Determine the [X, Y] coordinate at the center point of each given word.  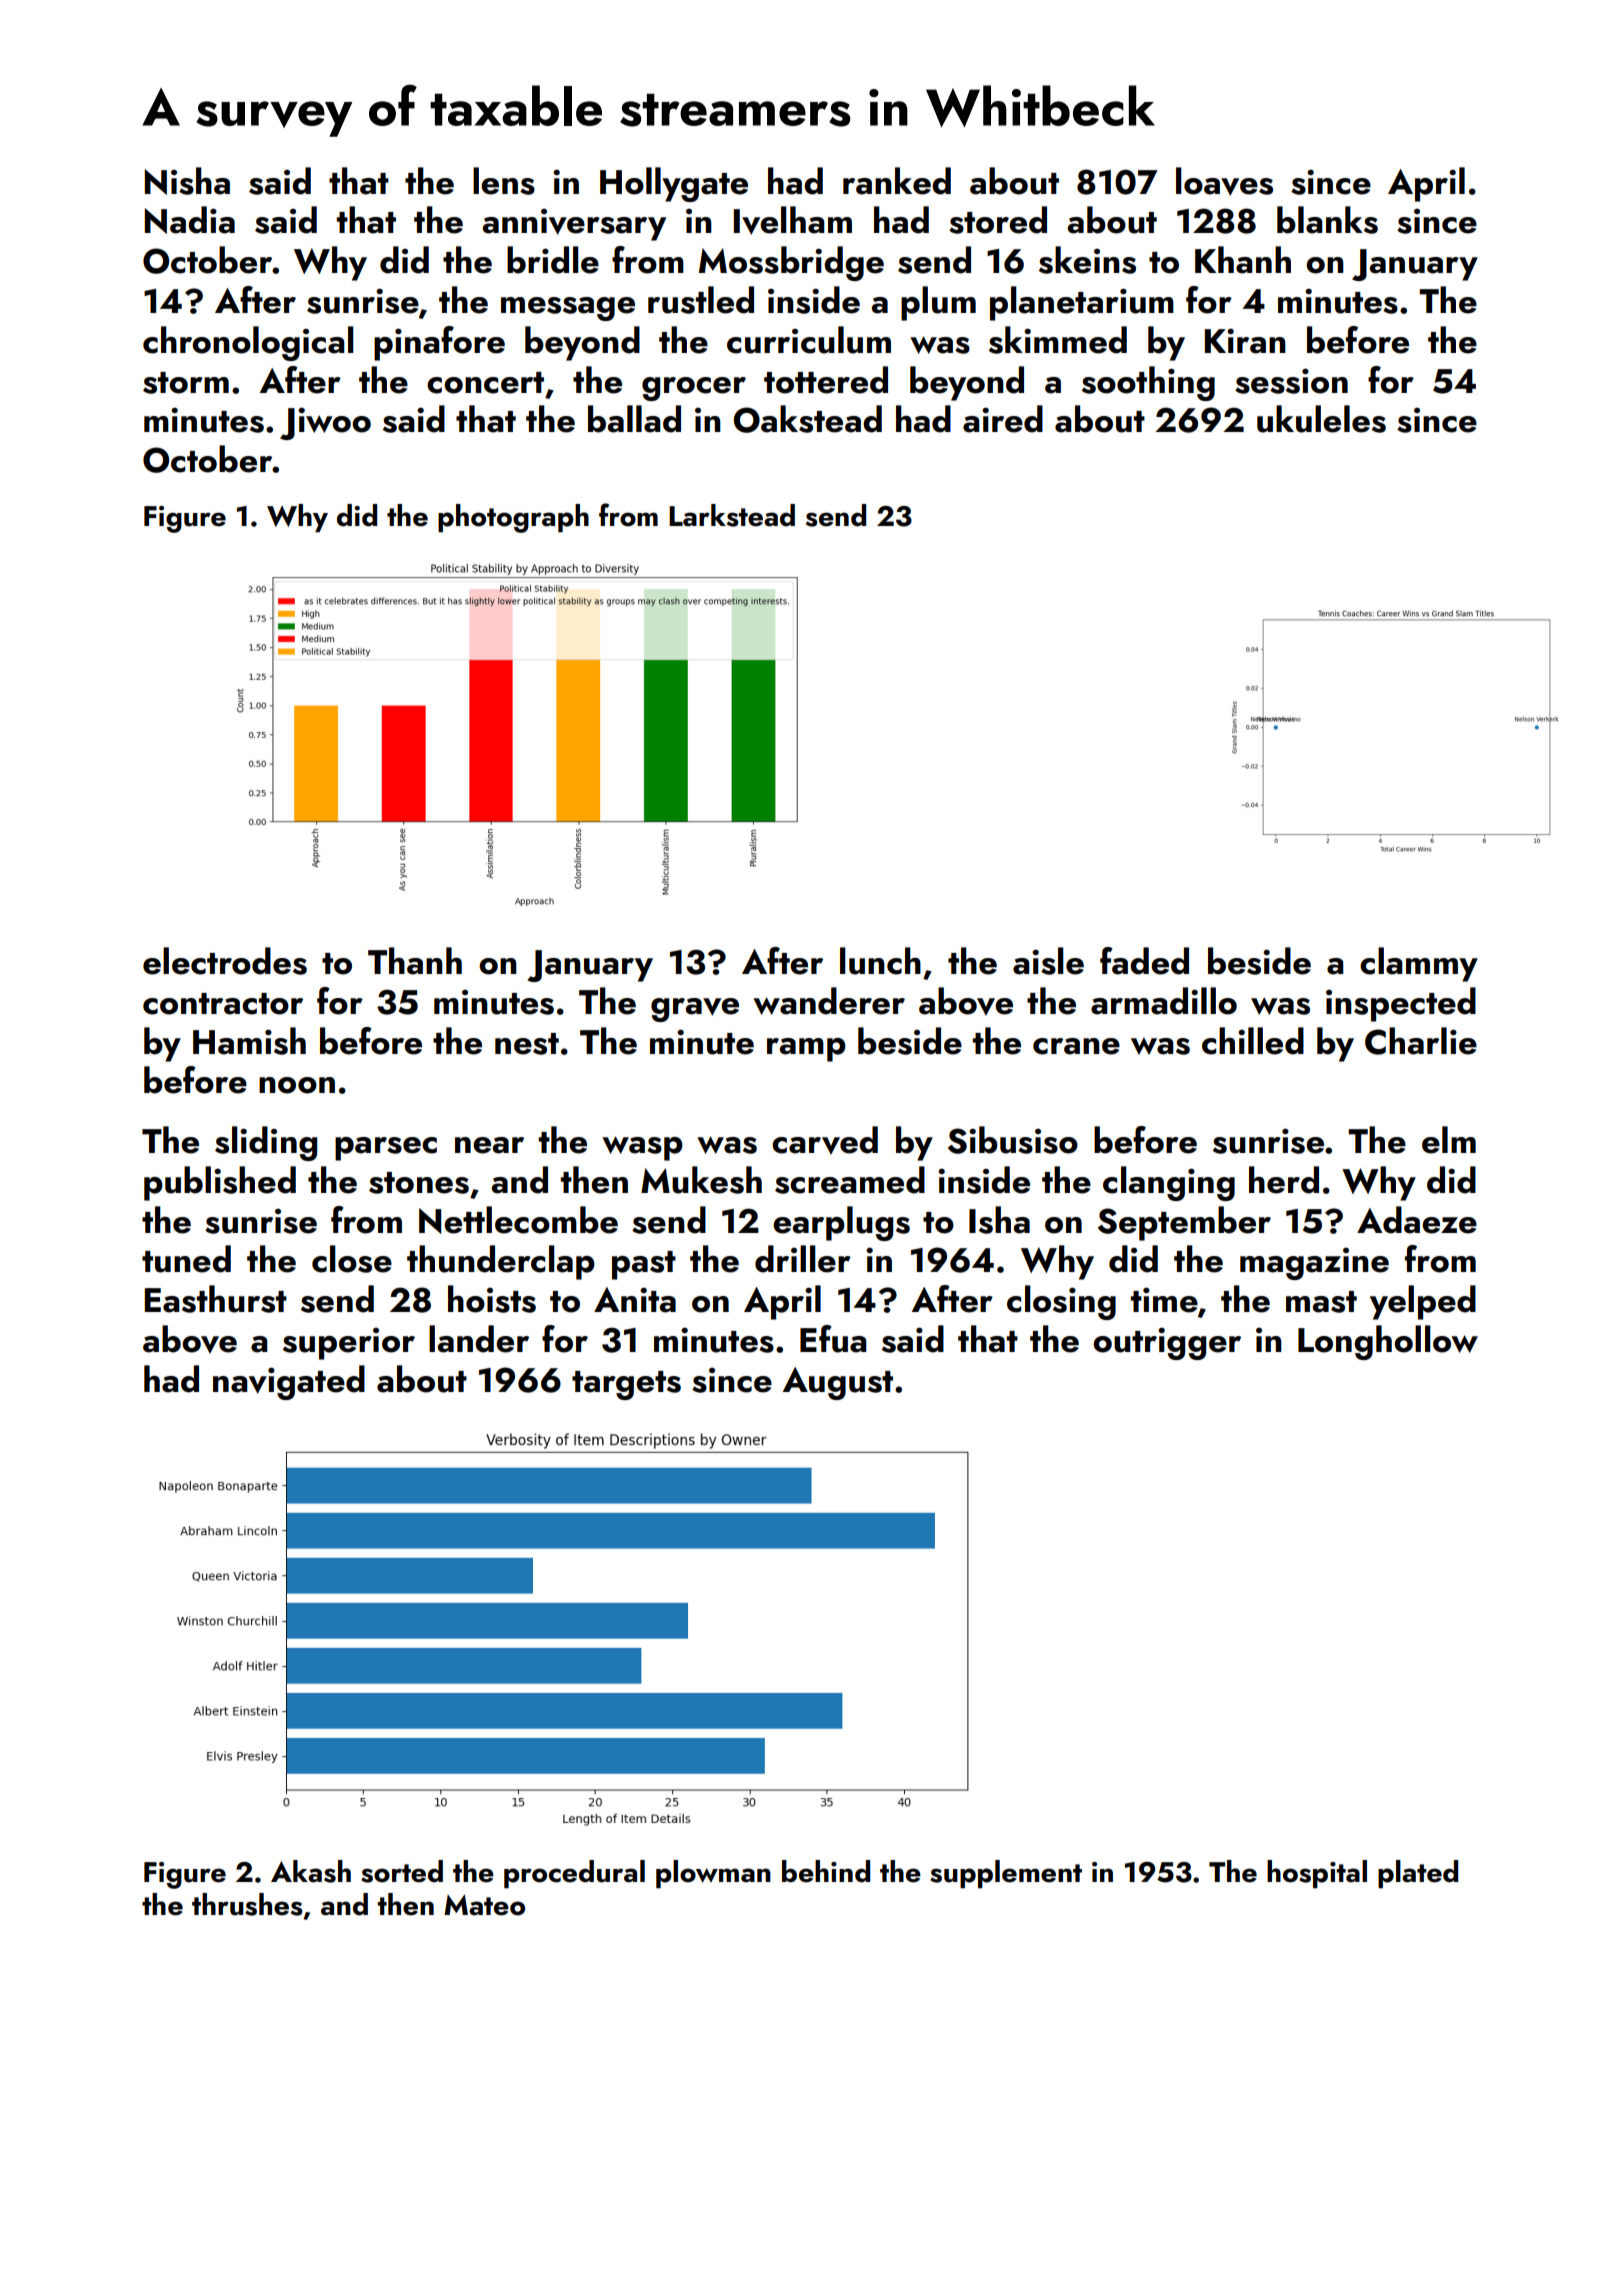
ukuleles [1321, 419]
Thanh [415, 961]
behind [826, 1871]
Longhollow [1388, 1342]
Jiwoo [325, 423]
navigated [289, 1382]
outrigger [1167, 1343]
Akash [311, 1871]
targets [626, 1385]
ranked [897, 181]
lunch [880, 961]
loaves [1224, 181]
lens [504, 181]
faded [1144, 961]
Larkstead [732, 515]
